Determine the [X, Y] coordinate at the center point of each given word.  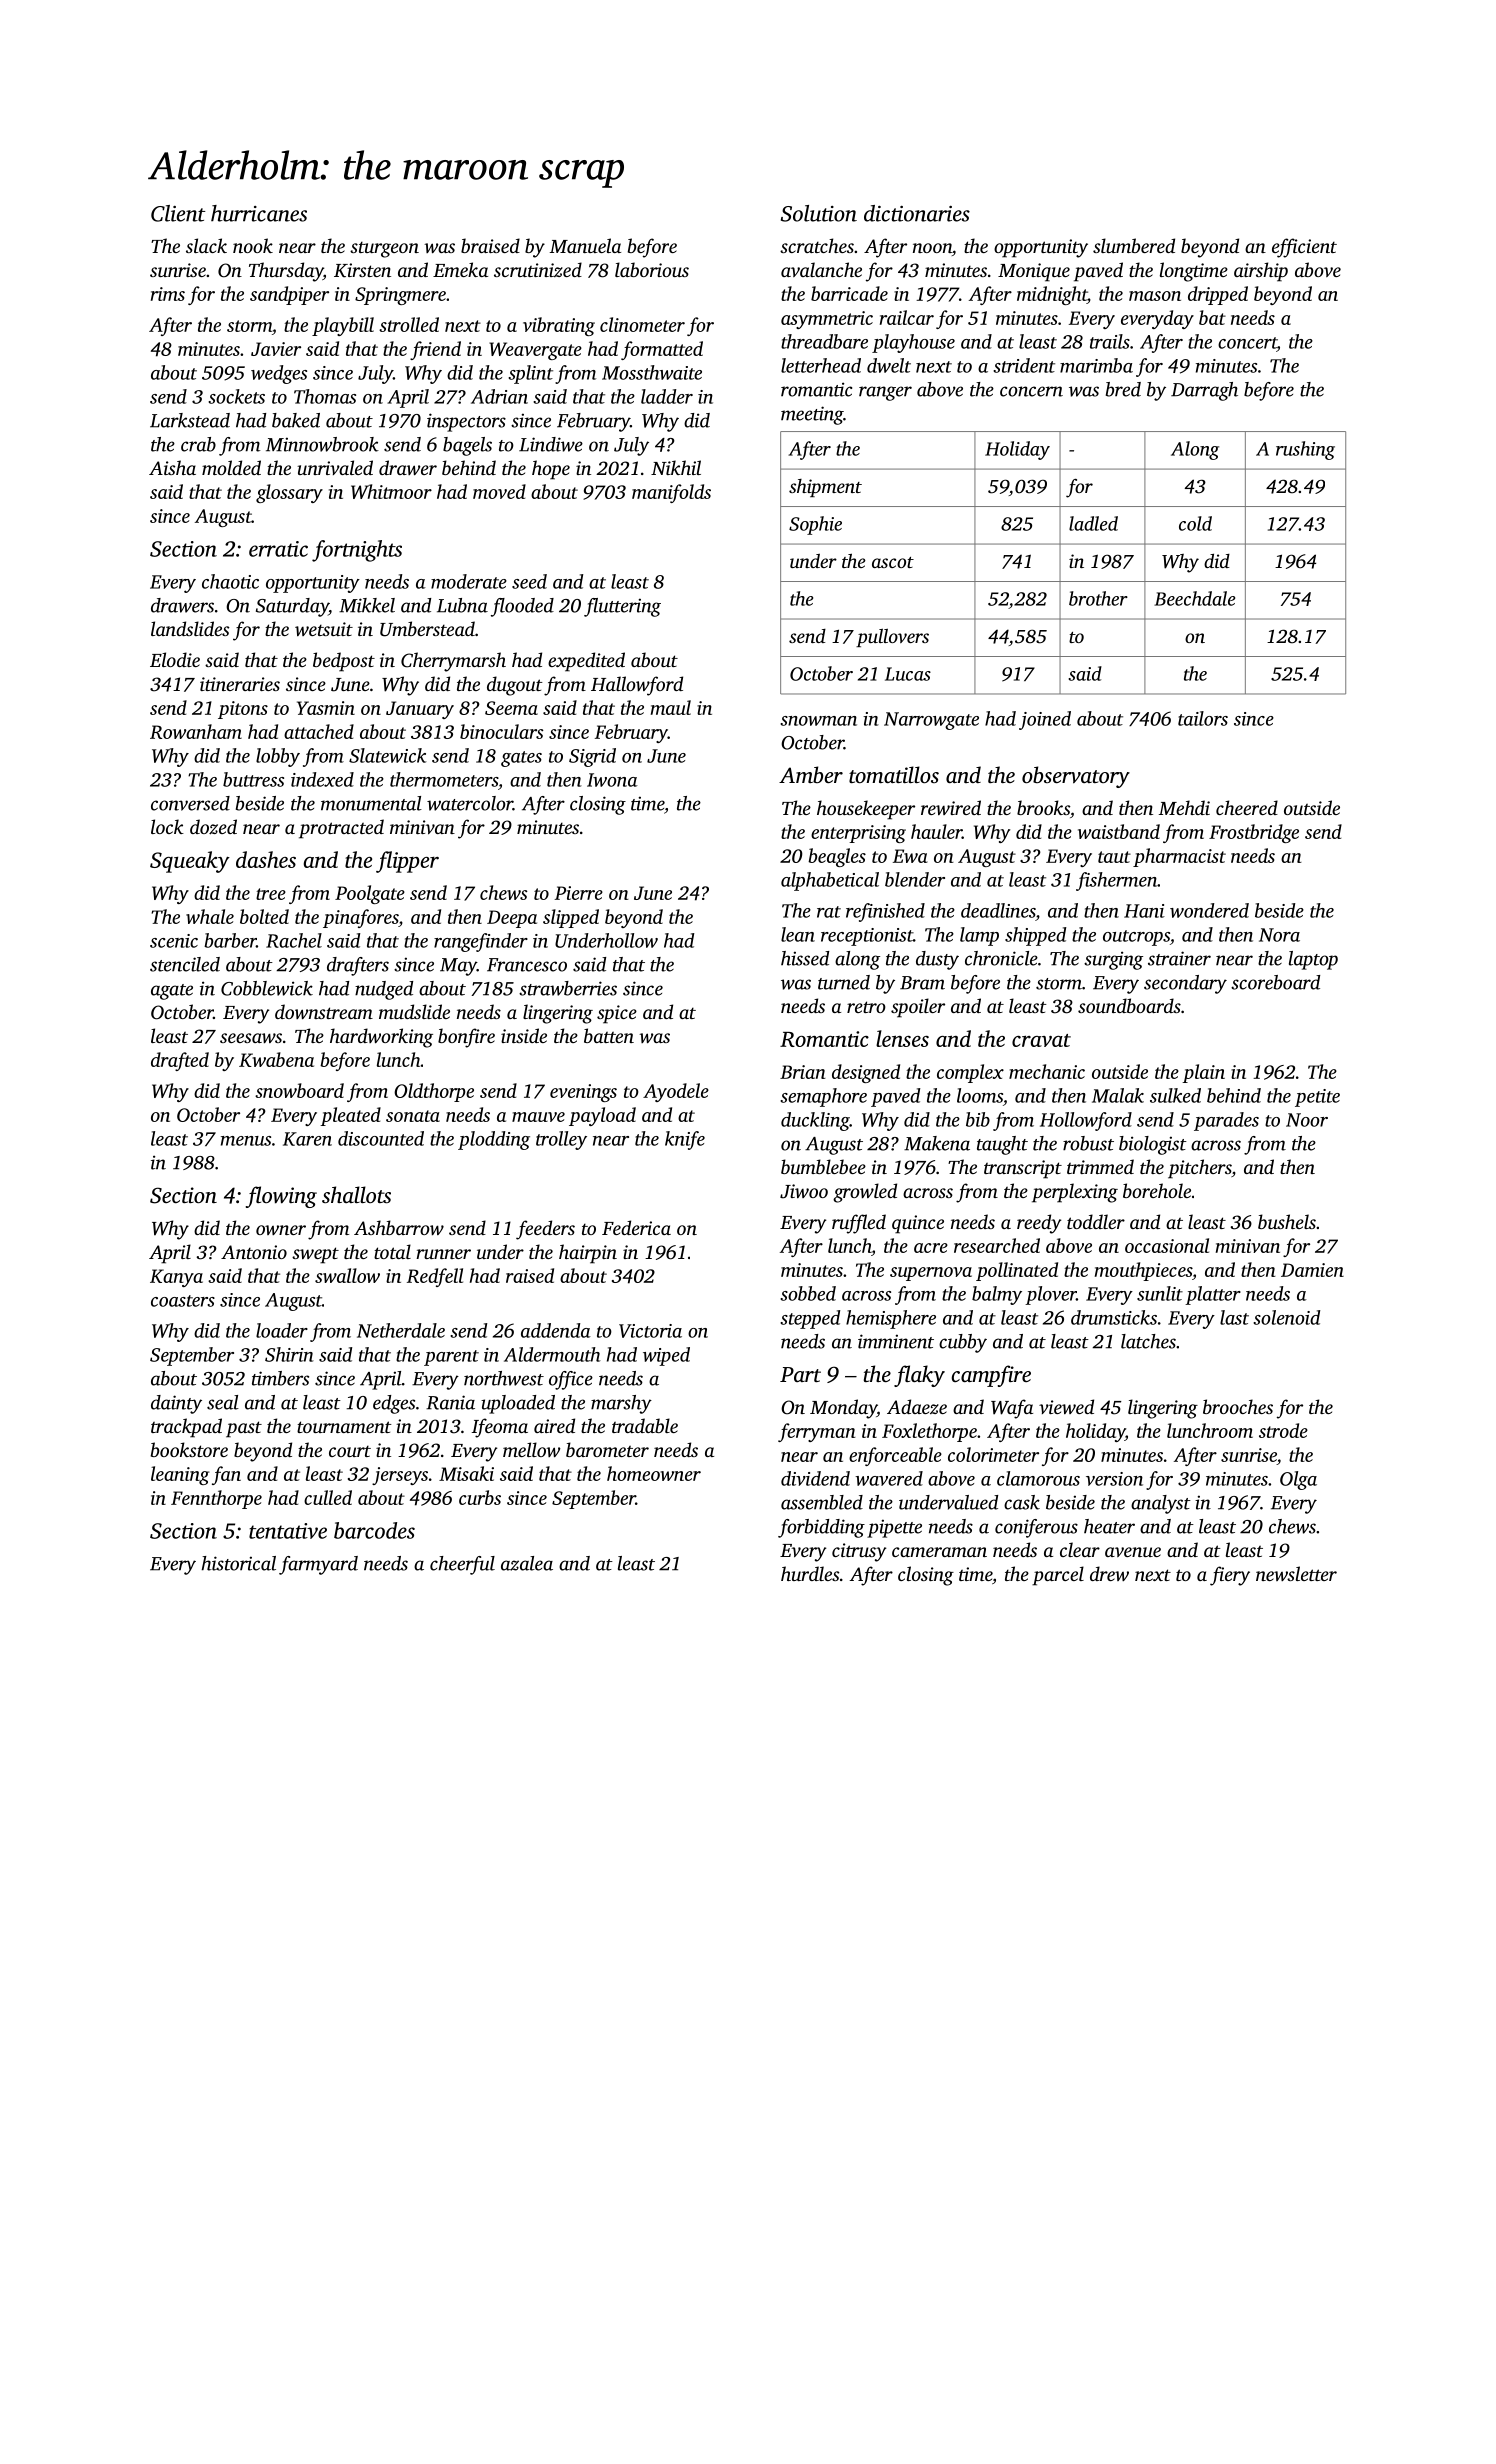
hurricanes [259, 213]
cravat [1041, 1040]
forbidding [821, 1528]
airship [1261, 272]
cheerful [462, 1565]
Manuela [585, 245]
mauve [538, 1117]
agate [172, 992]
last [1234, 1317]
